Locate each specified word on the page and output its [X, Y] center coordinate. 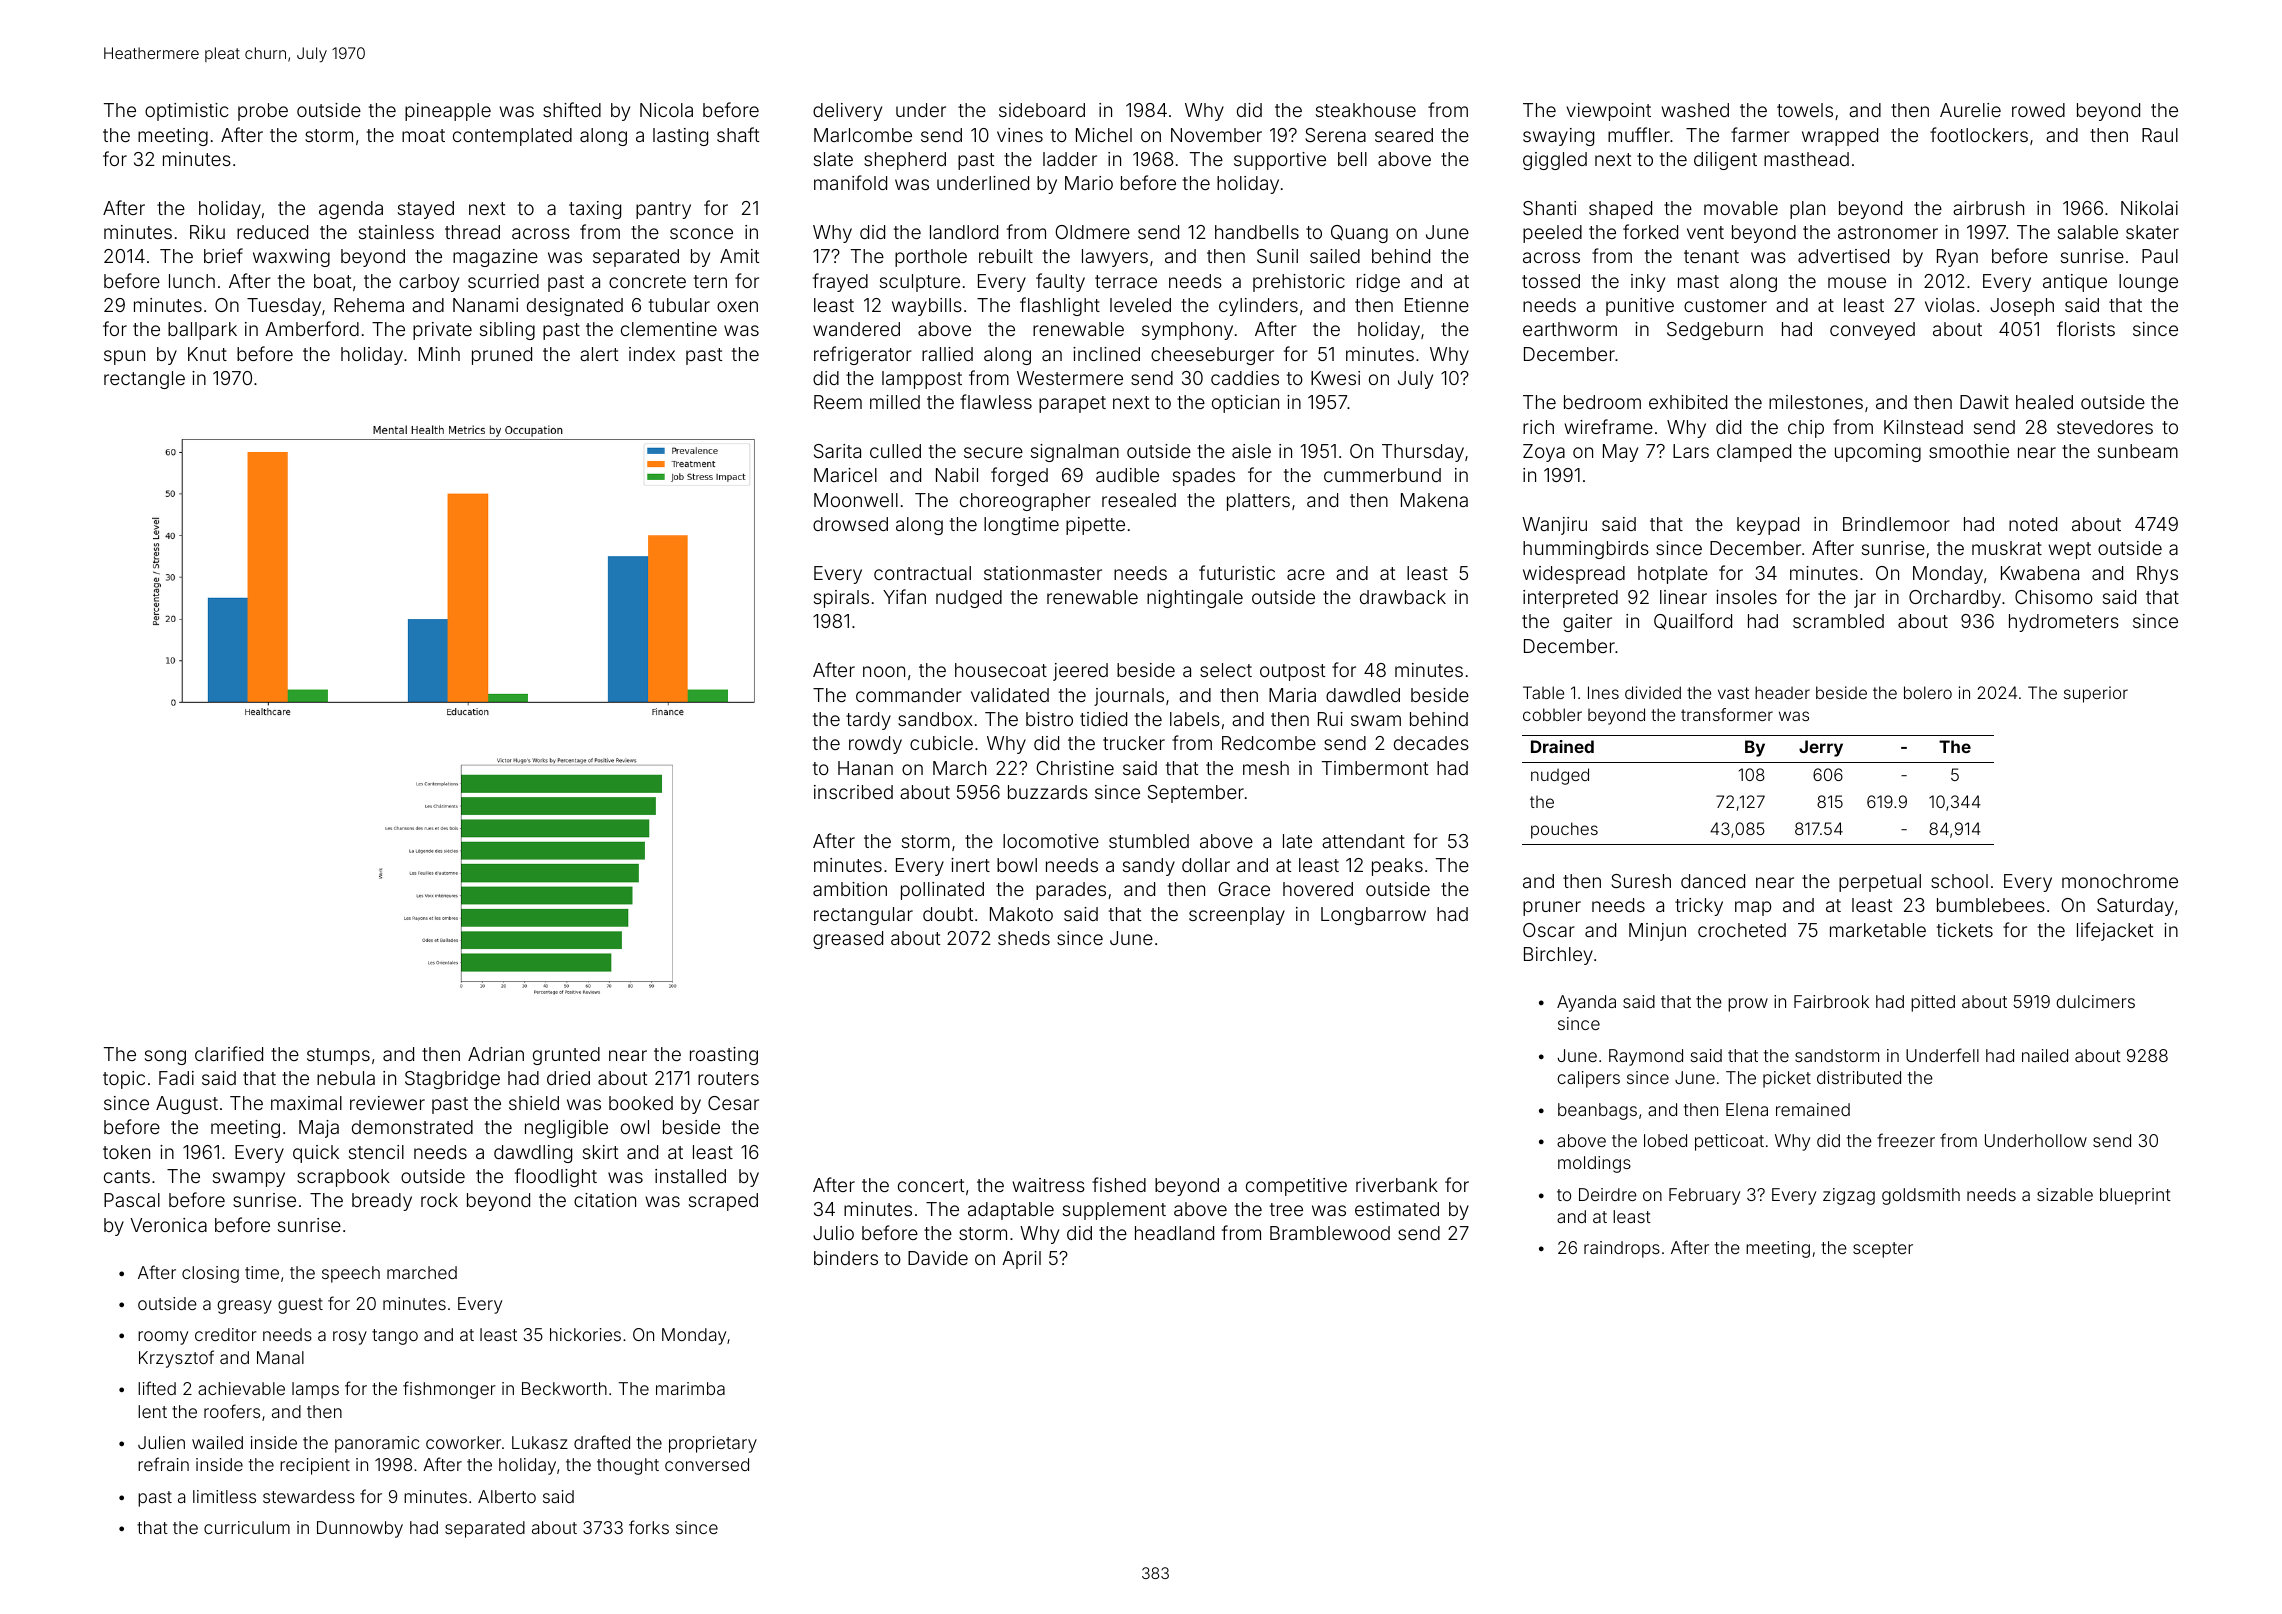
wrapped [1840, 137]
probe [263, 112]
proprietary [713, 1444]
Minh [439, 354]
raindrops [1622, 1249]
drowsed [850, 524]
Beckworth [564, 1388]
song [165, 1057]
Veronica [168, 1225]
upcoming [1878, 453]
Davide [938, 1258]
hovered [1318, 889]
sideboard [1042, 110]
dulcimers [2095, 1001]
